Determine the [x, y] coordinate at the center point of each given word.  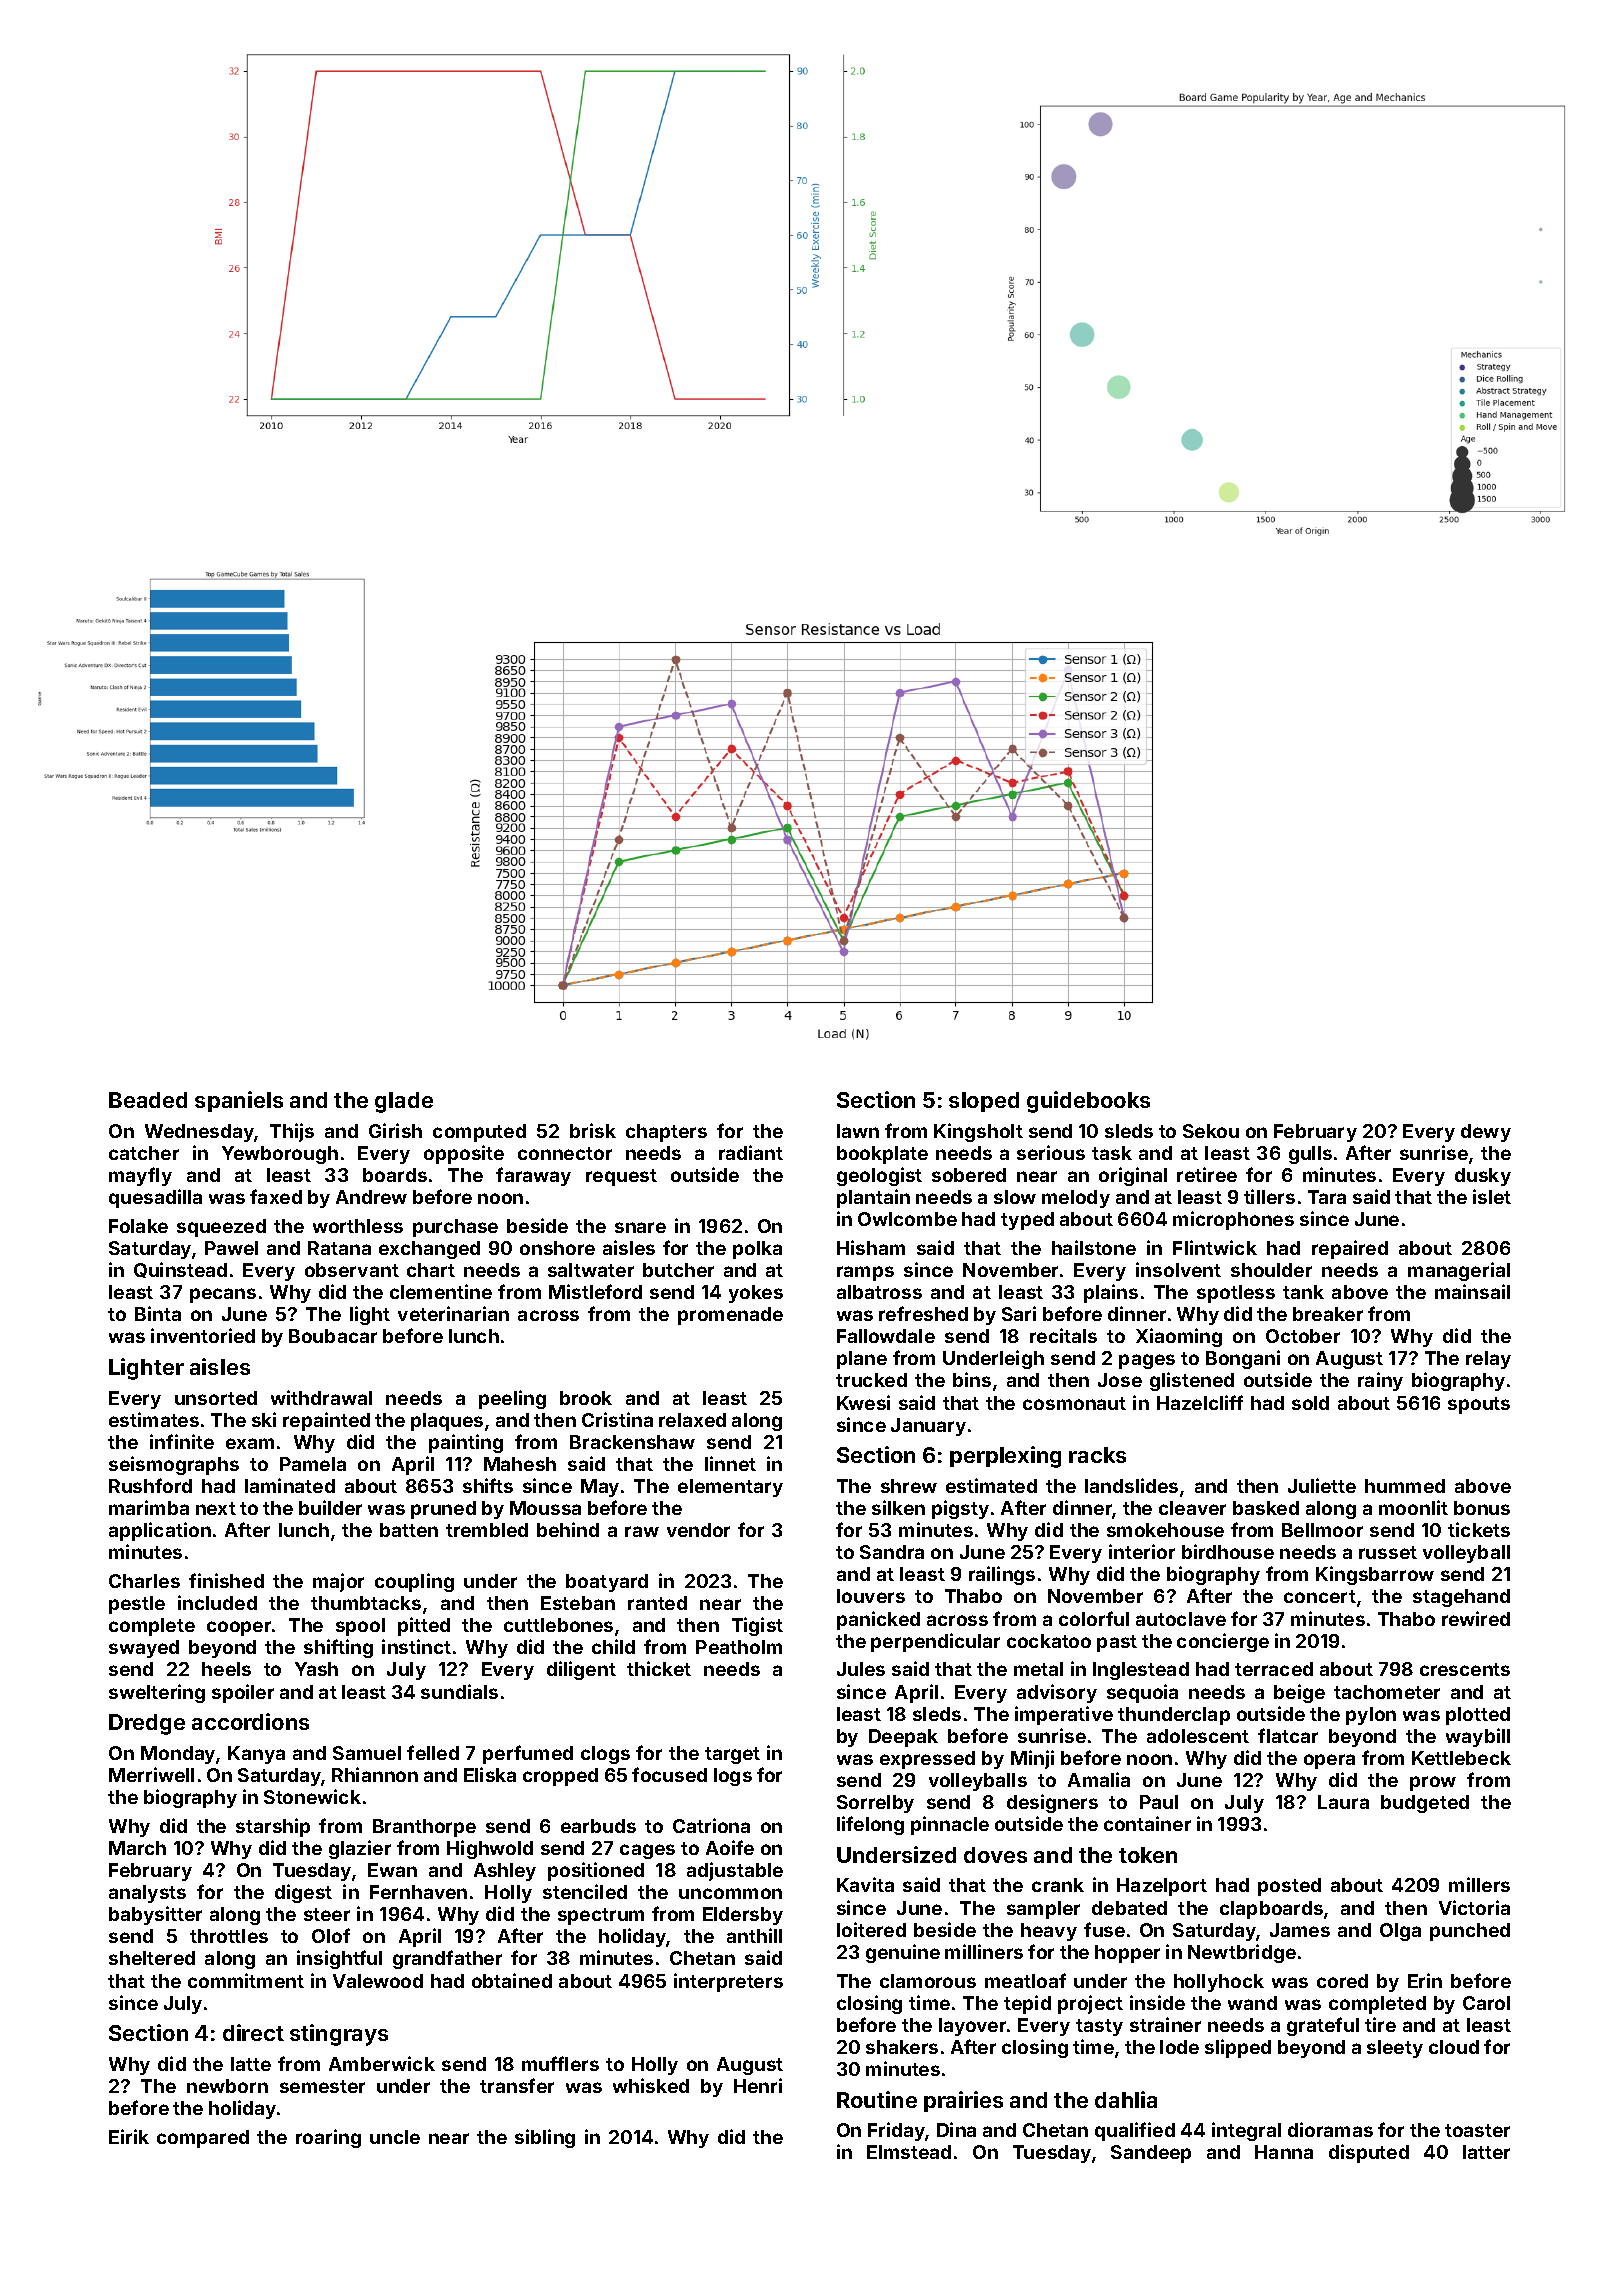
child [613, 1646]
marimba [149, 1507]
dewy [1486, 1133]
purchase [455, 1228]
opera [1329, 1761]
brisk [593, 1130]
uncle [395, 2137]
